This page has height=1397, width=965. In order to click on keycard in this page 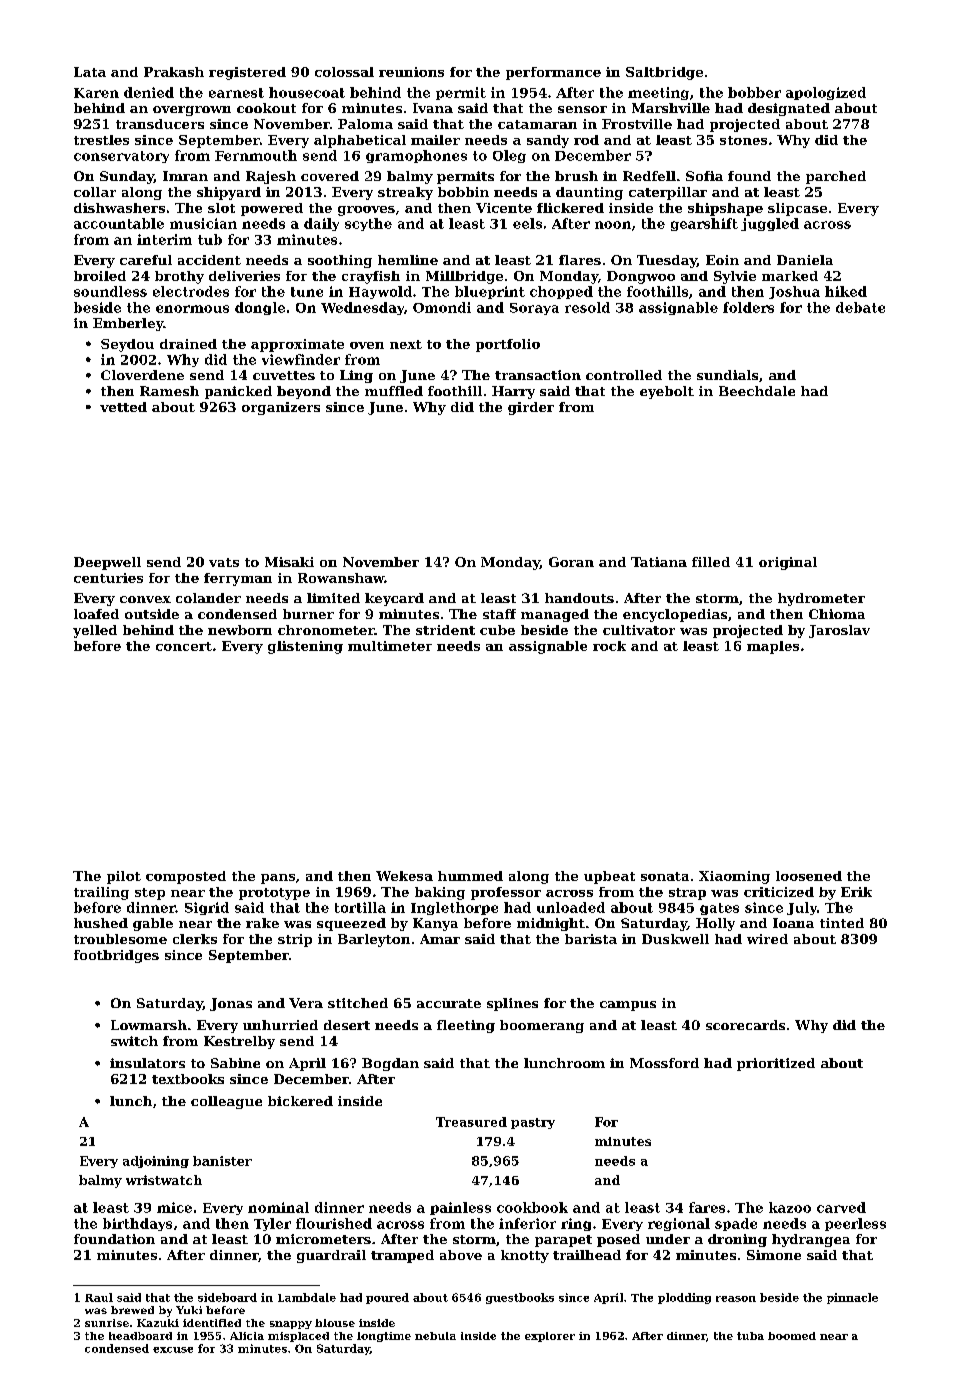, I will do `click(394, 599)`.
